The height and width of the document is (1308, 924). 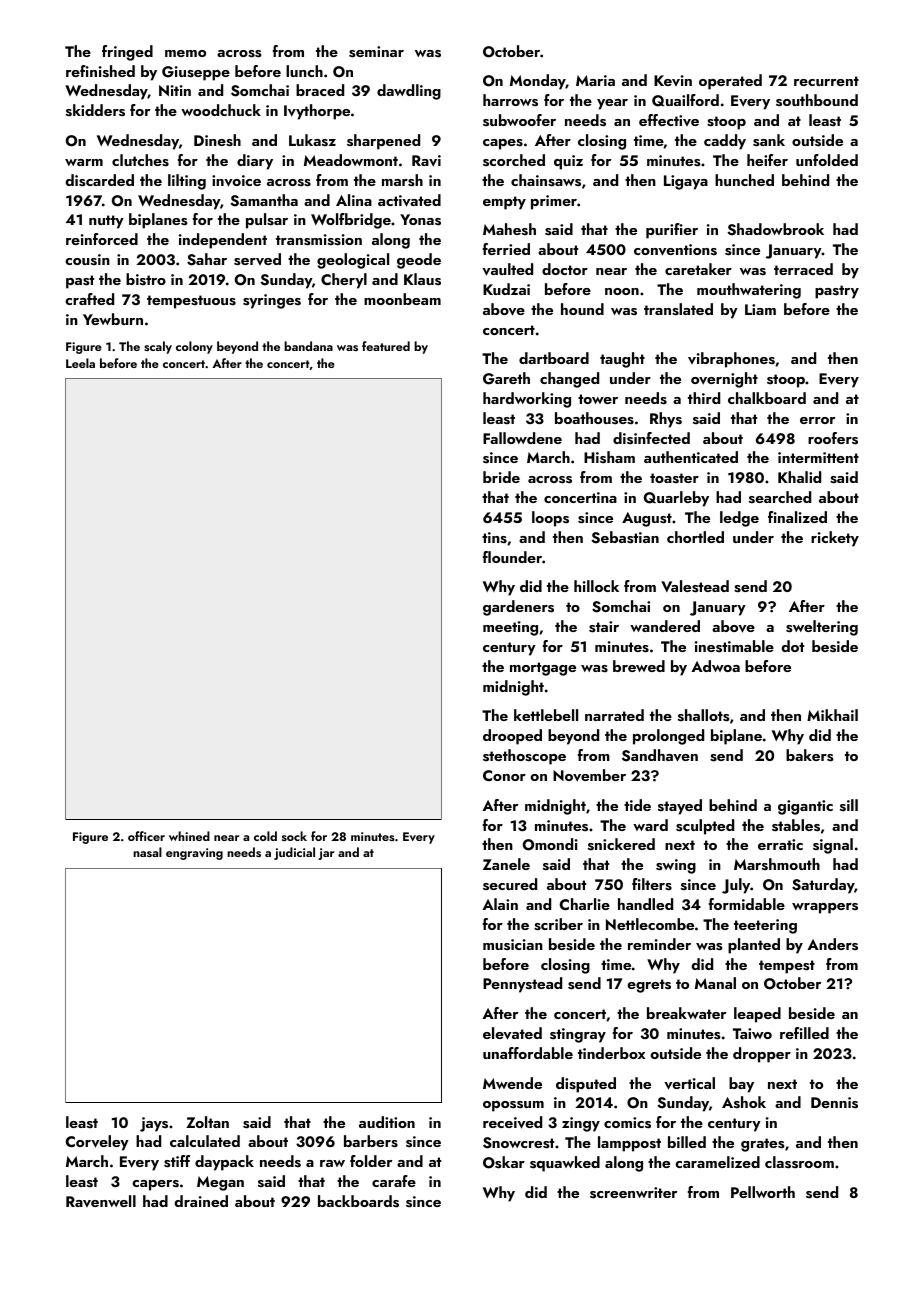 I want to click on independent, so click(x=223, y=241).
